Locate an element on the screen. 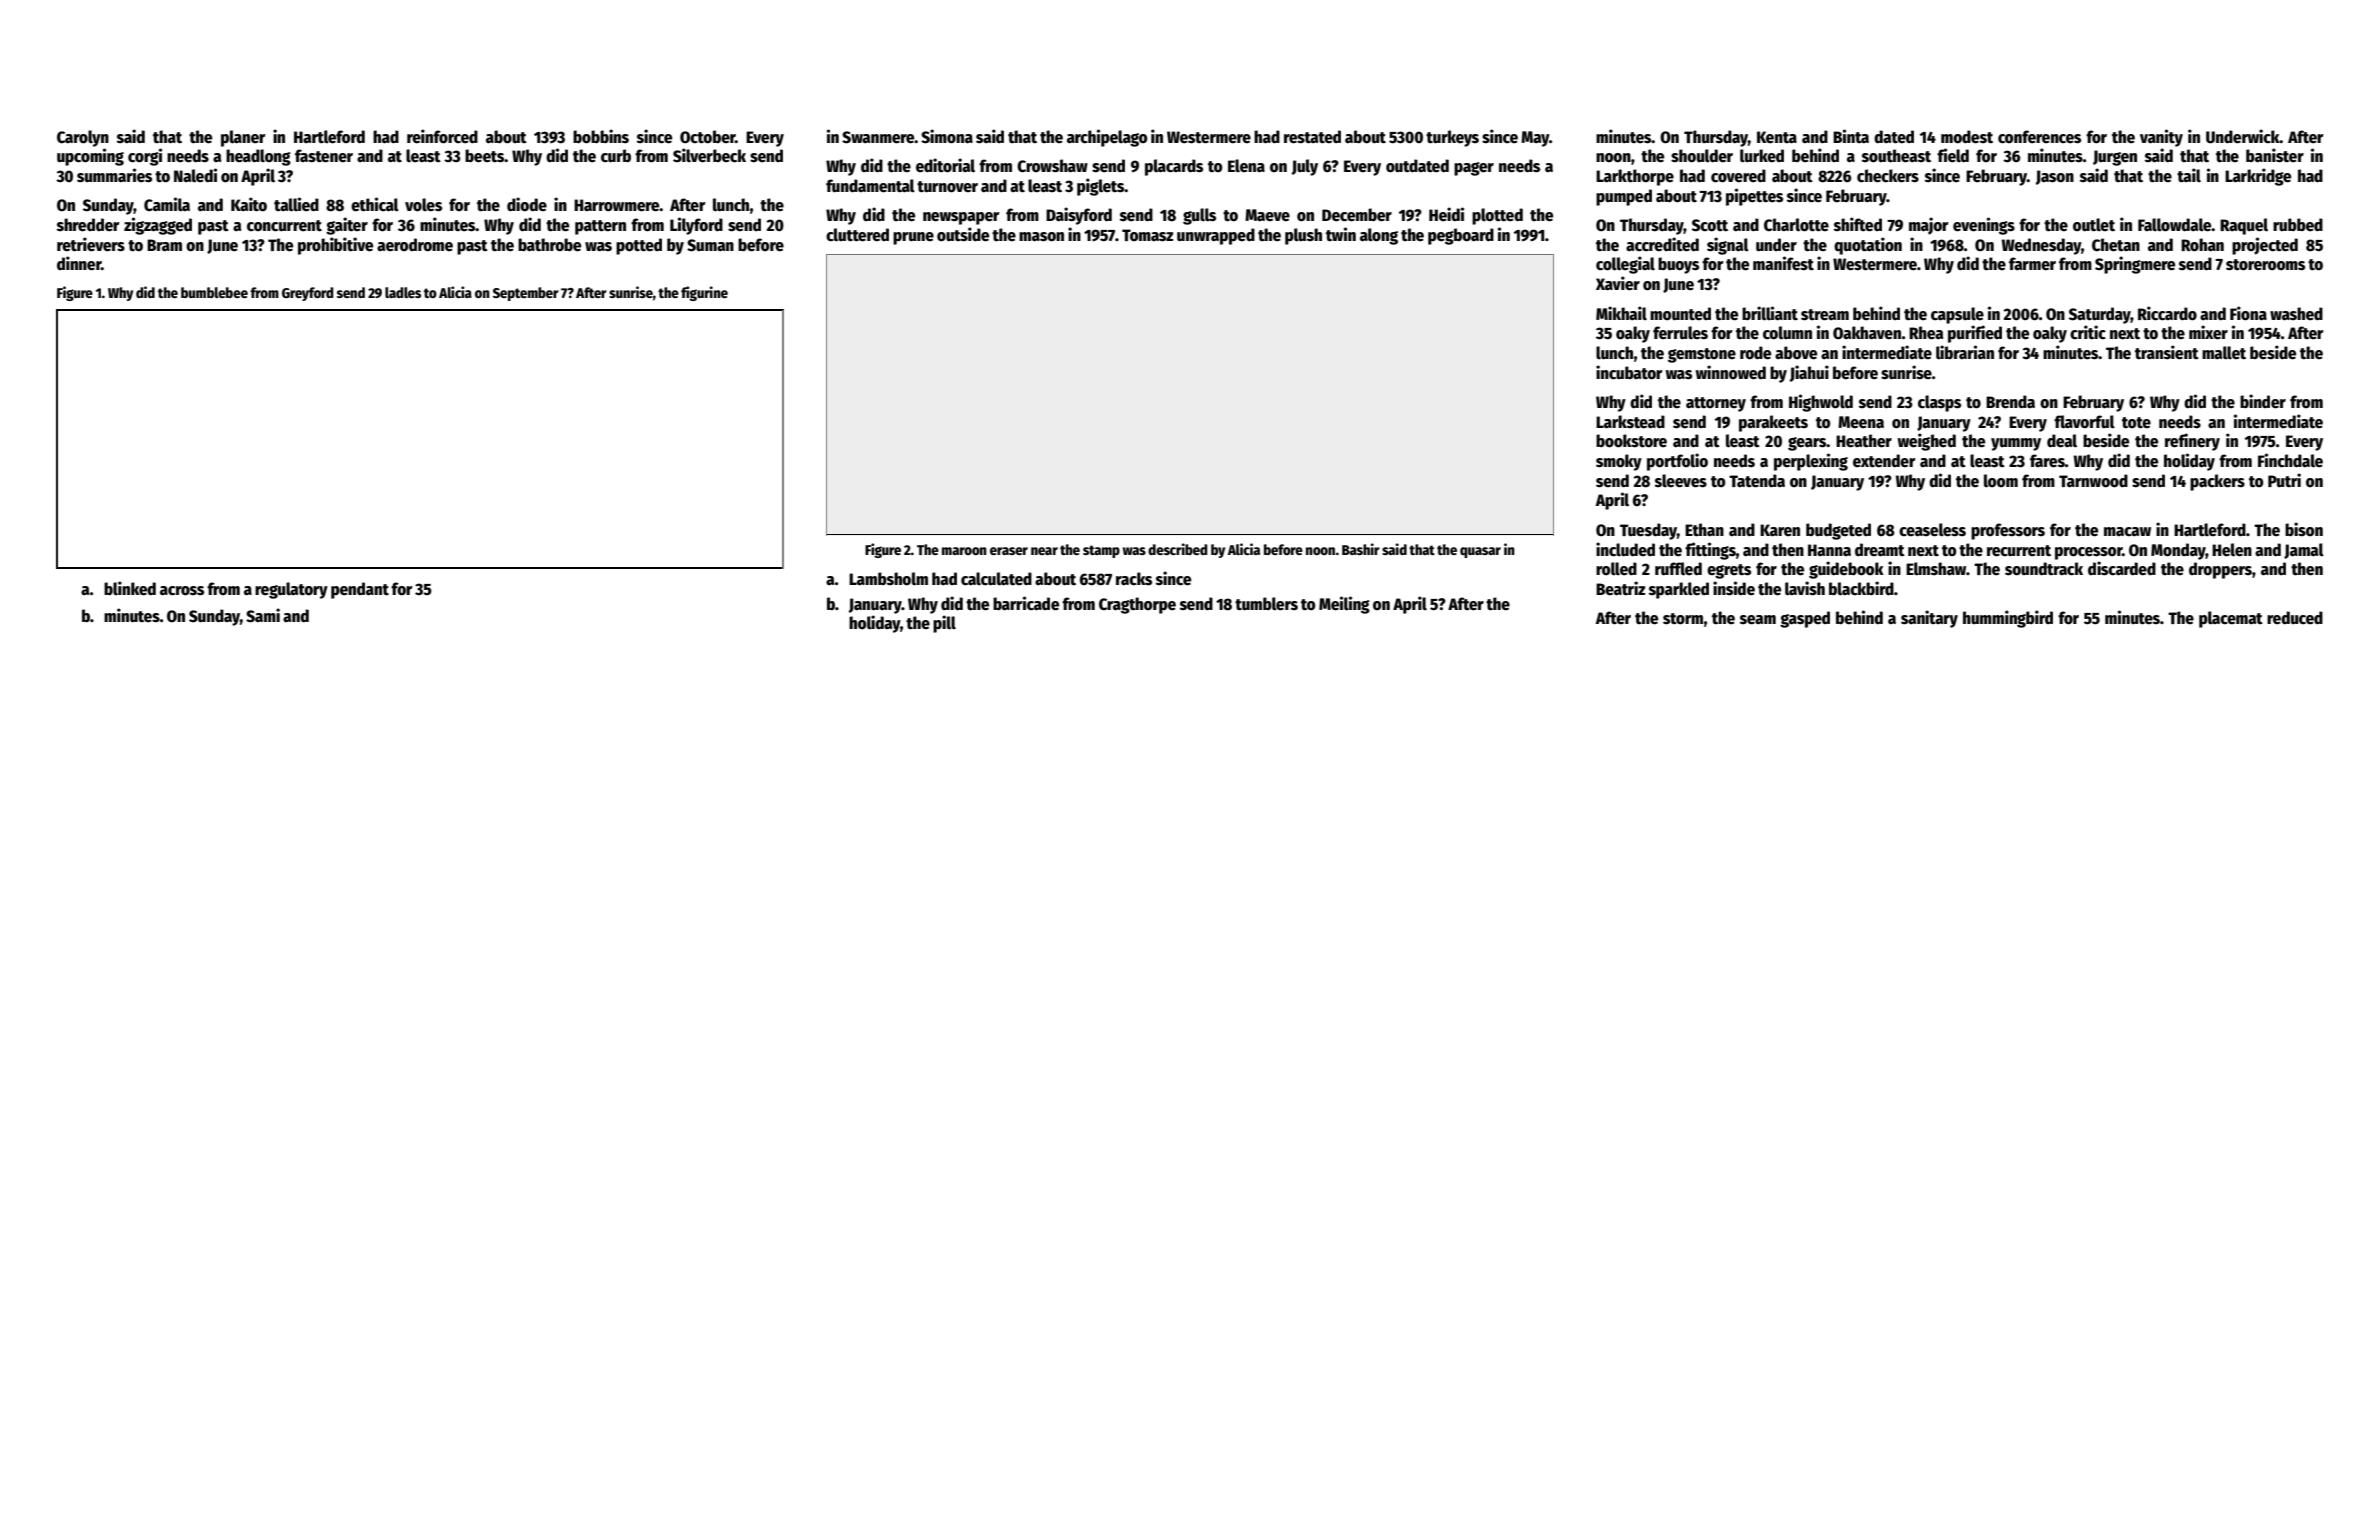  September is located at coordinates (526, 294).
